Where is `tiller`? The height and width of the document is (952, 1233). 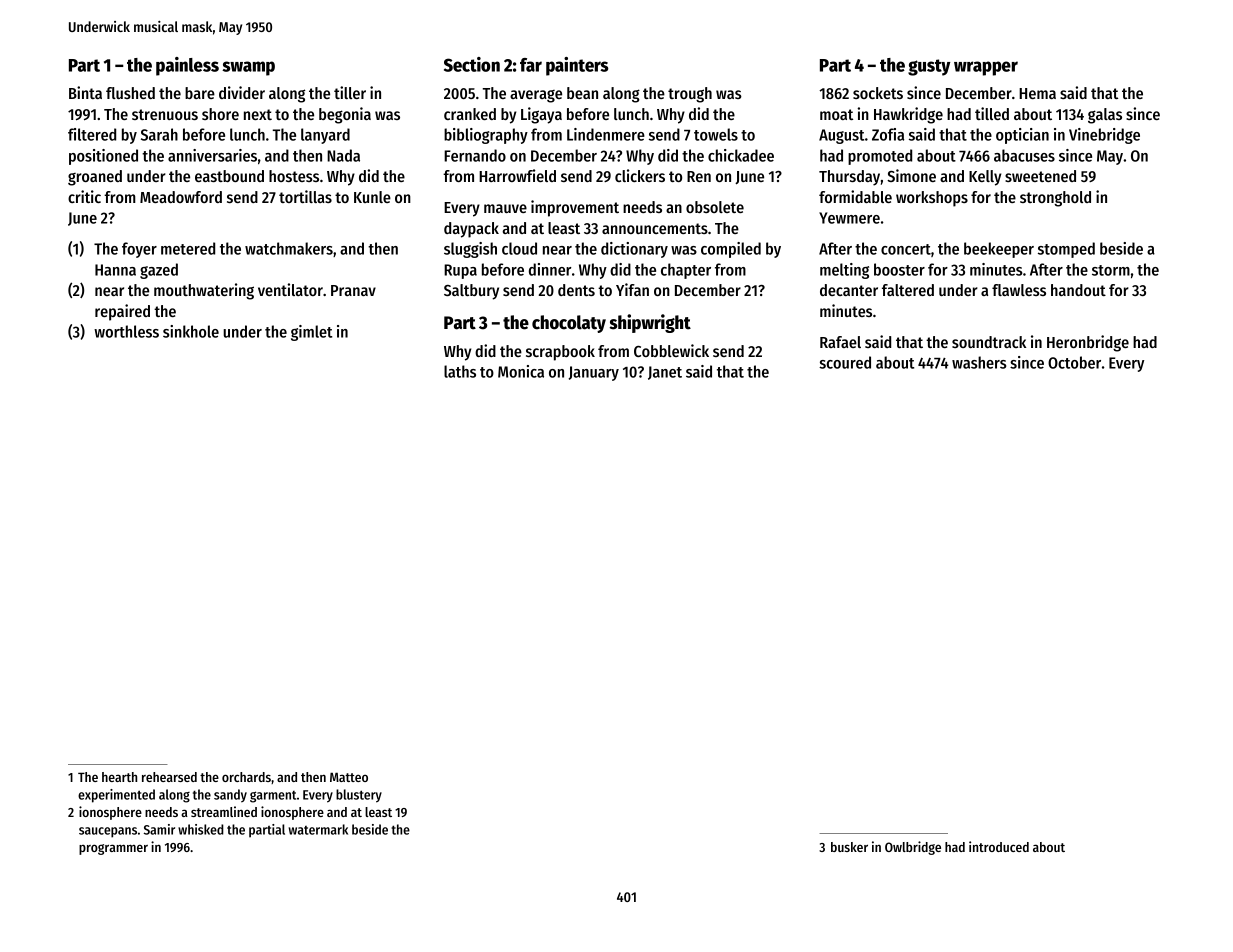
tiller is located at coordinates (350, 92).
